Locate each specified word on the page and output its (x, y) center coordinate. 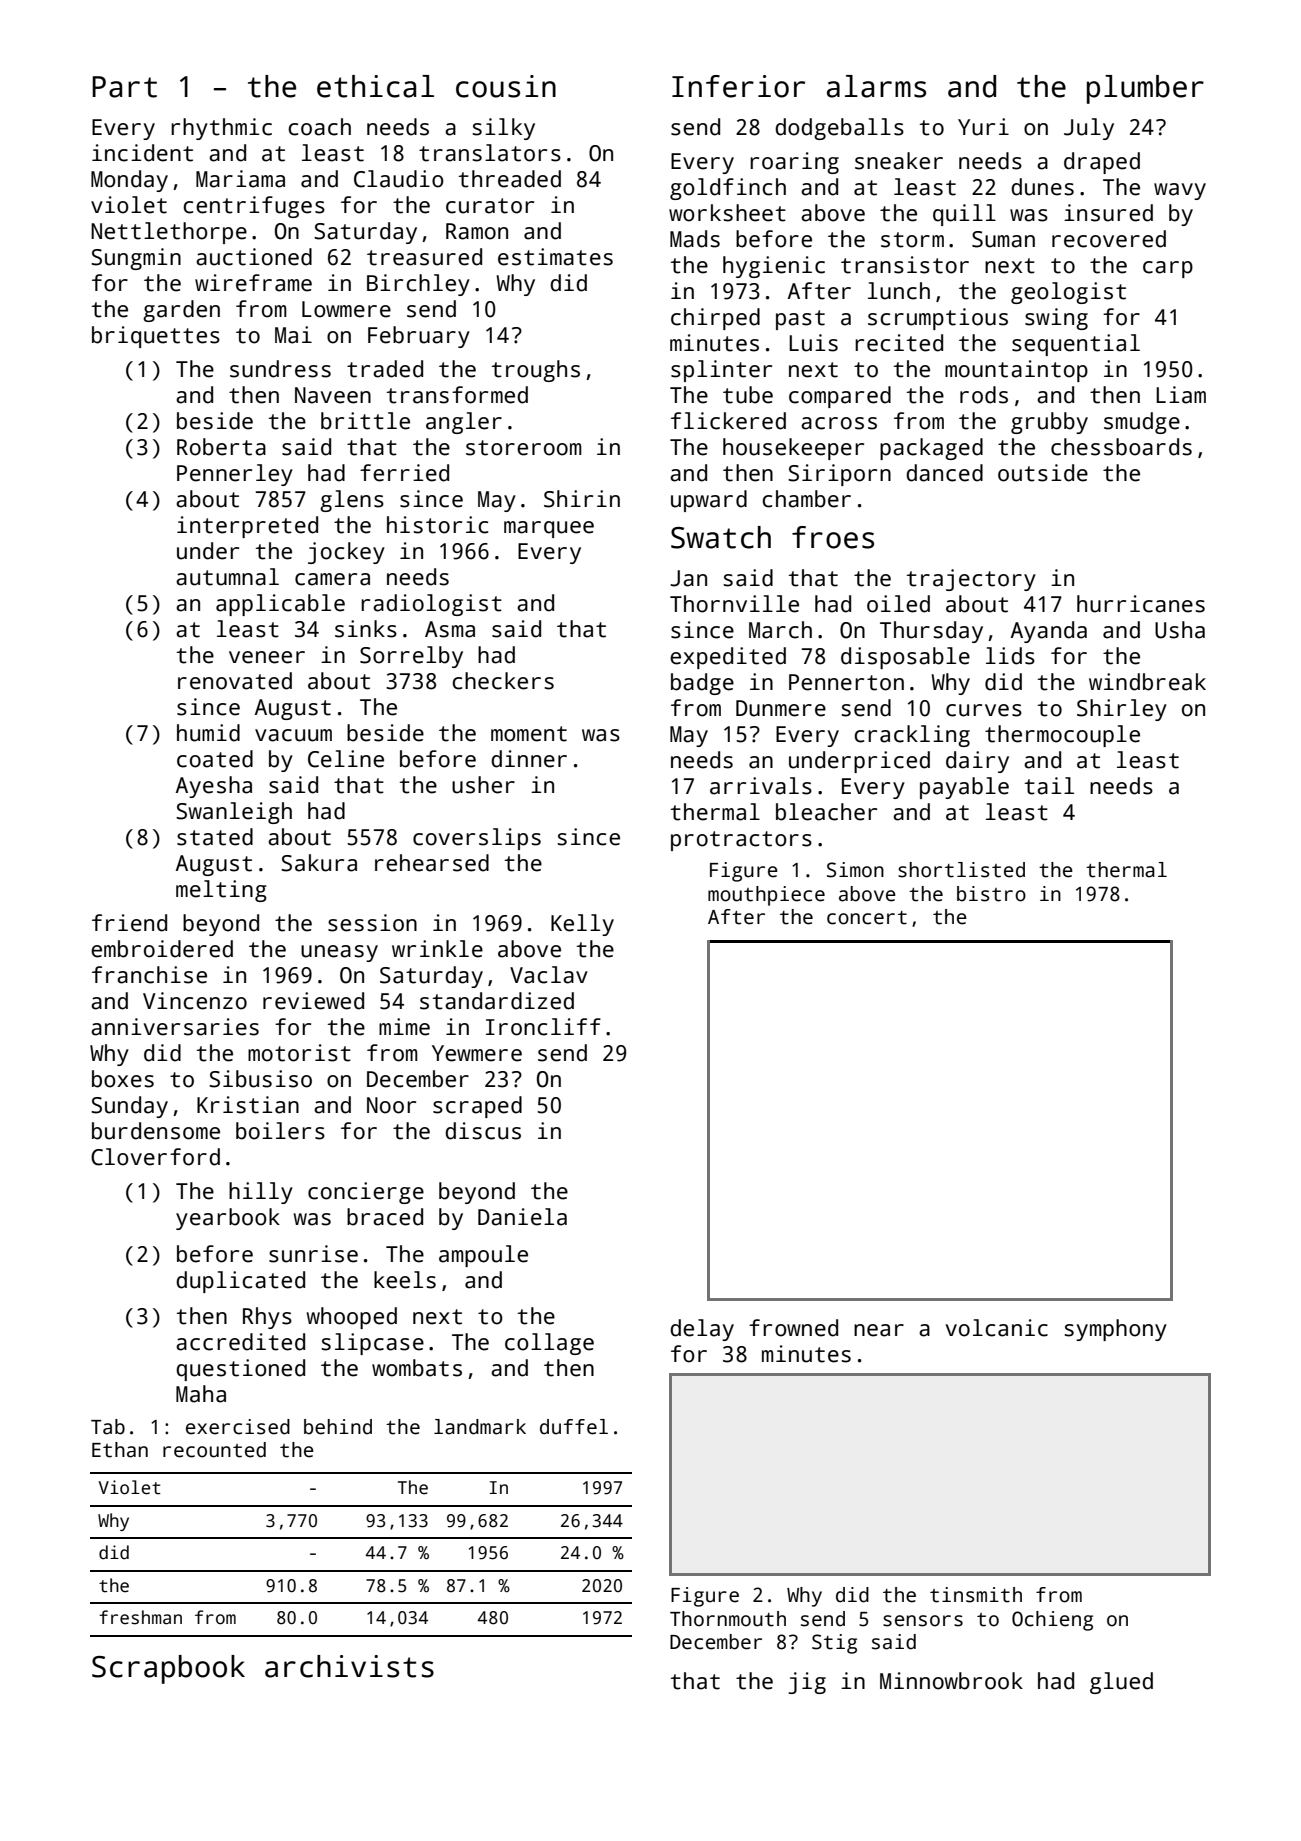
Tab (108, 1427)
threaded (510, 179)
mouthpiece (766, 896)
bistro (991, 894)
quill (964, 215)
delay (702, 1330)
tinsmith (976, 1595)
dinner (529, 759)
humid (208, 733)
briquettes (156, 337)
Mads (695, 239)
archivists (349, 1666)
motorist (299, 1053)
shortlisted (961, 870)
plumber (1145, 89)
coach (319, 127)
